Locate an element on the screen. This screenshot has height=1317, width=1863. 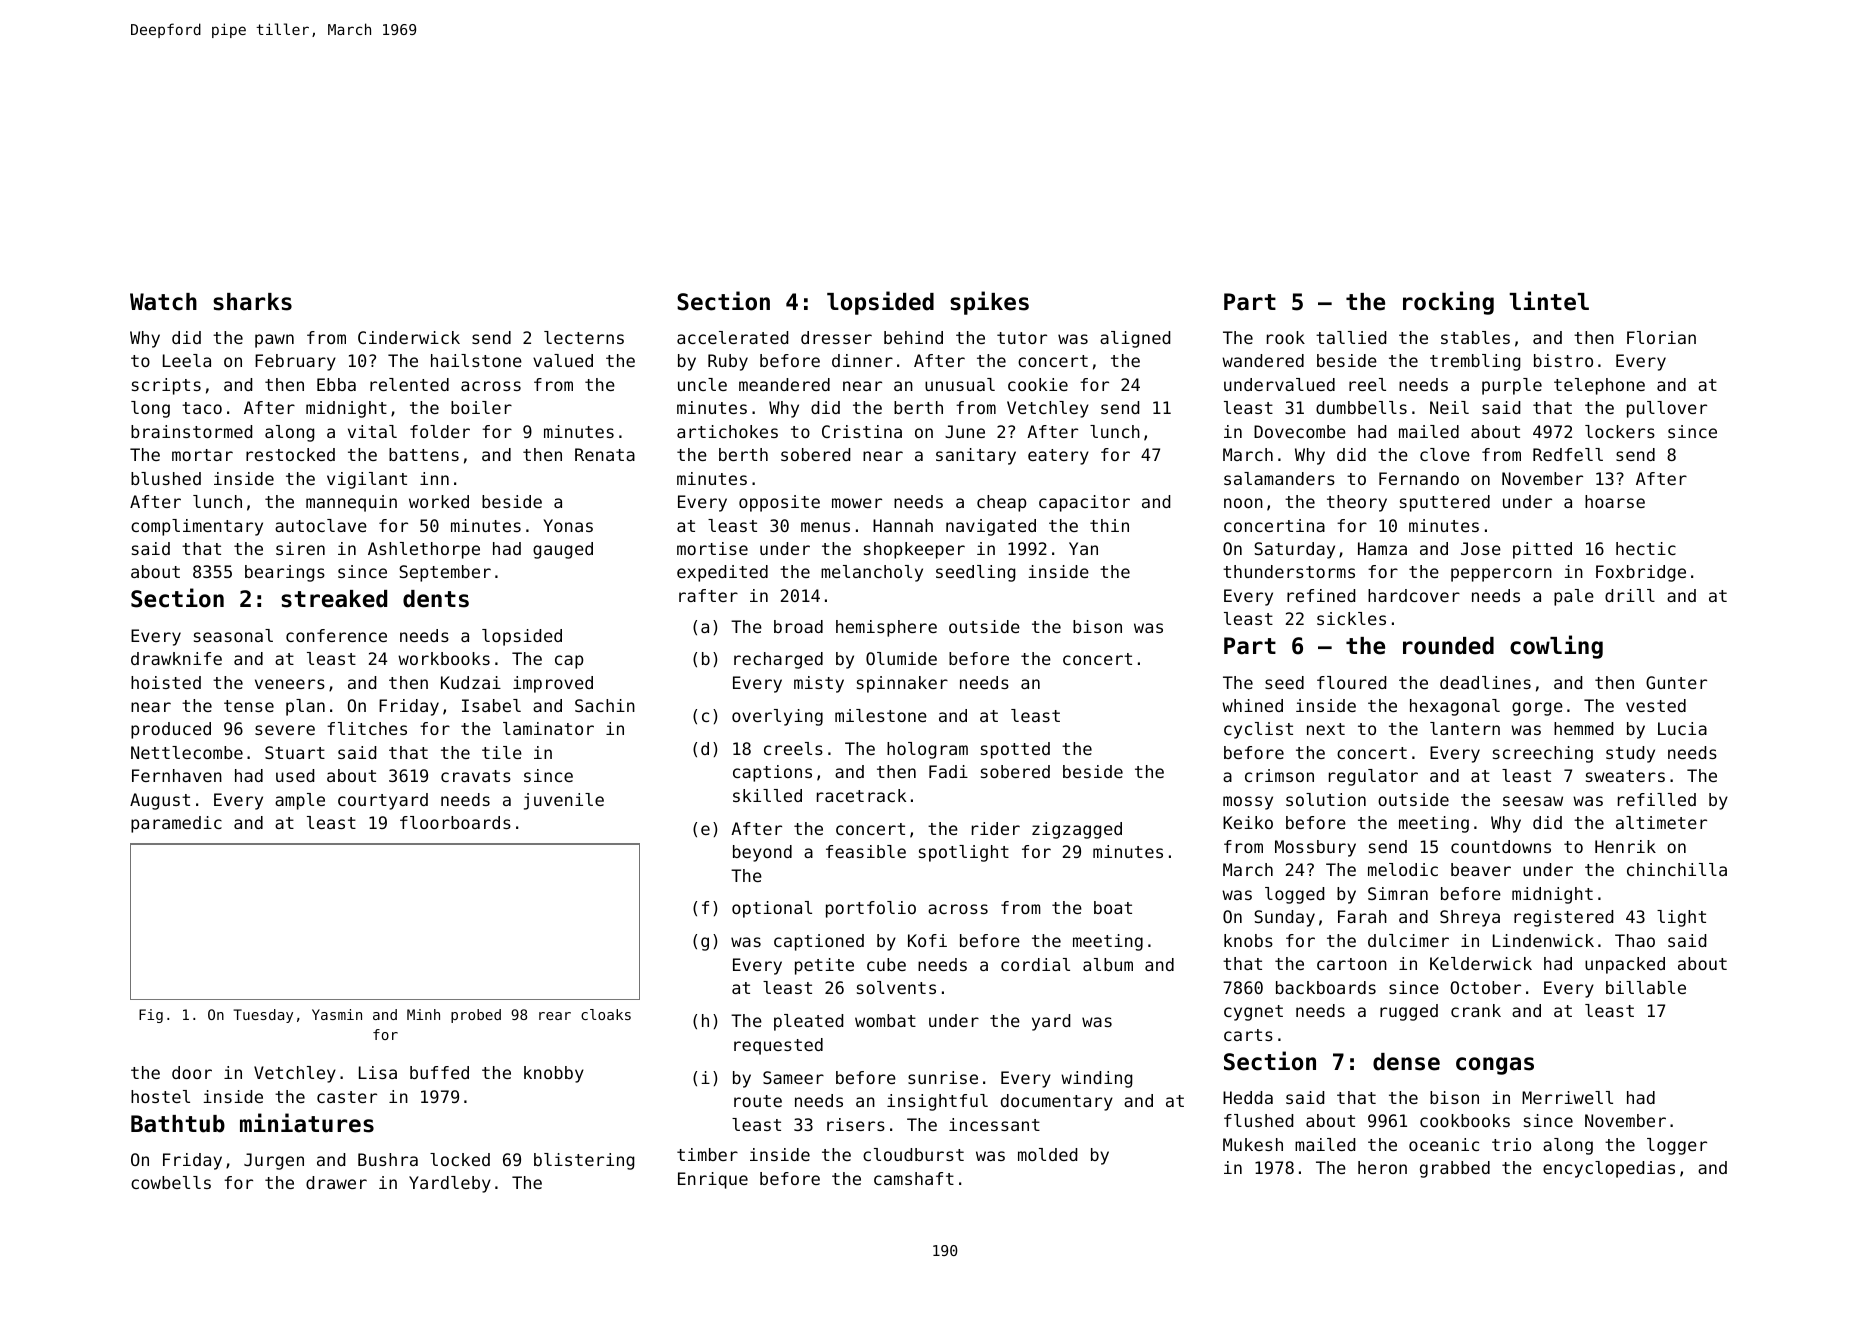
captions is located at coordinates (772, 773).
